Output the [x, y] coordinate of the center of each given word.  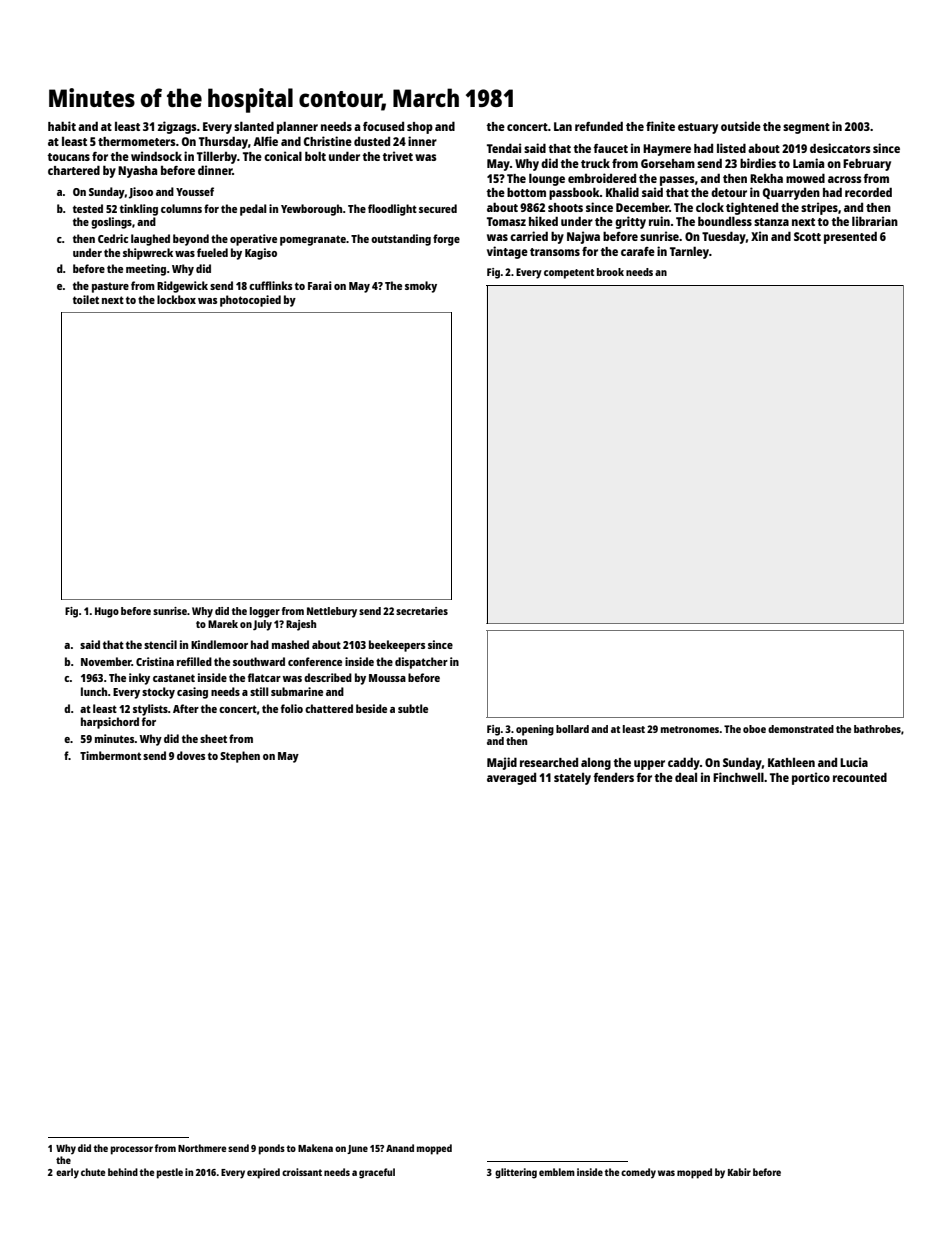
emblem [557, 1172]
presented [850, 237]
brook [610, 272]
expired [263, 1173]
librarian [875, 221]
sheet [213, 738]
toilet [86, 299]
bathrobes [877, 729]
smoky [421, 287]
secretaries [422, 611]
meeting [146, 270]
